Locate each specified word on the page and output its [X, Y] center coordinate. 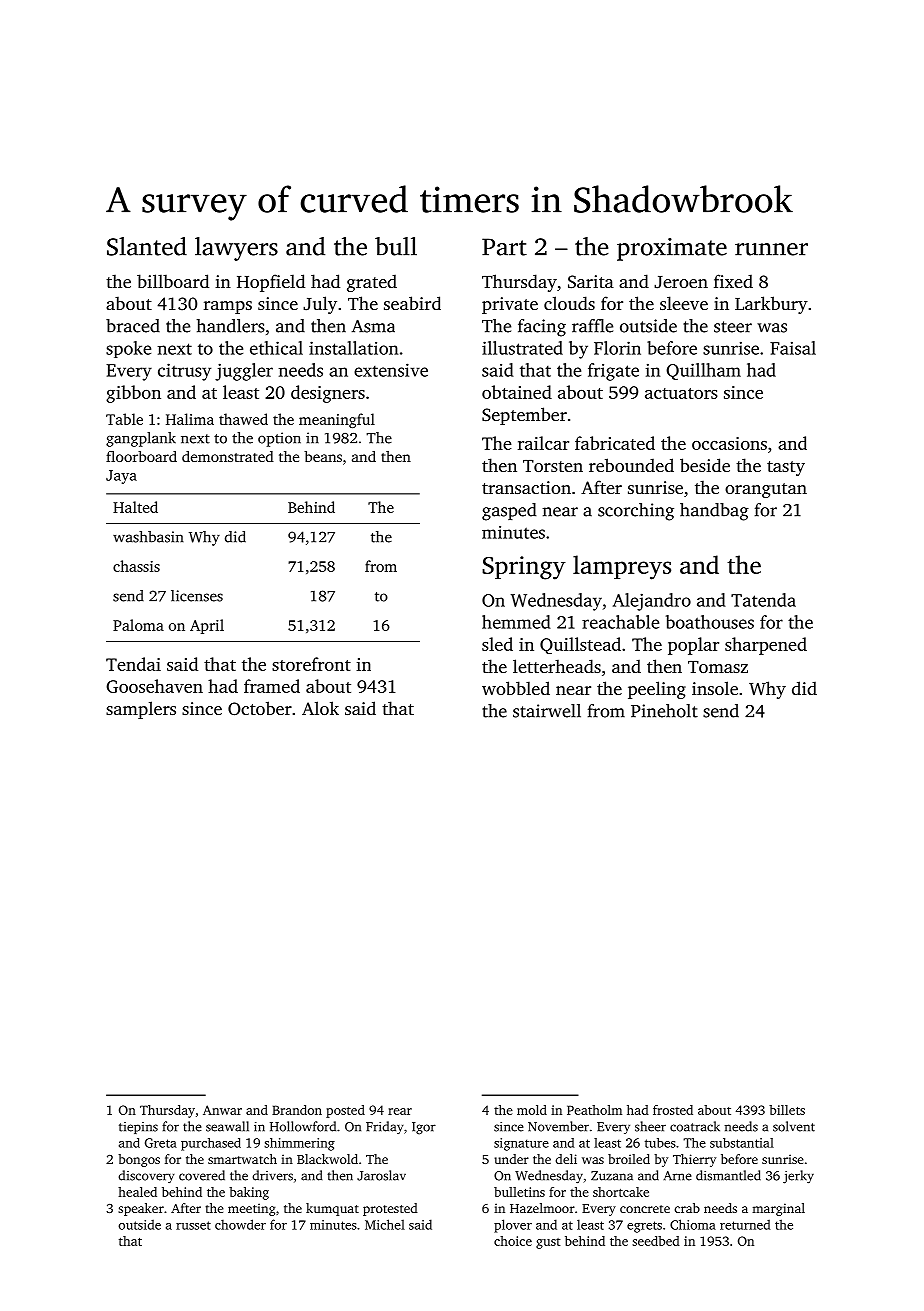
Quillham [703, 371]
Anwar [222, 1110]
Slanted [147, 246]
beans [323, 456]
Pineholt [664, 711]
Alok [320, 708]
